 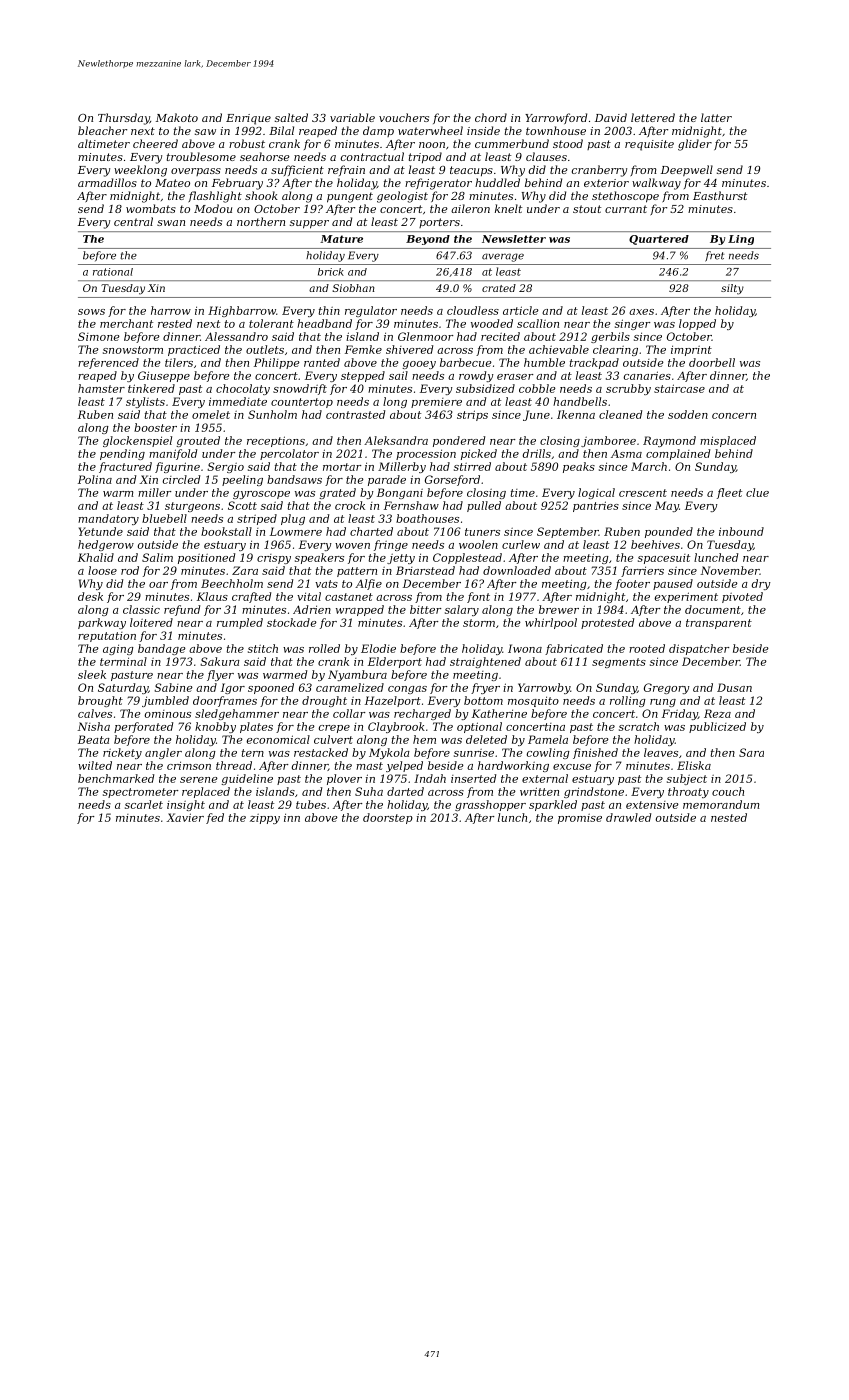 I want to click on downloaded, so click(x=517, y=570).
